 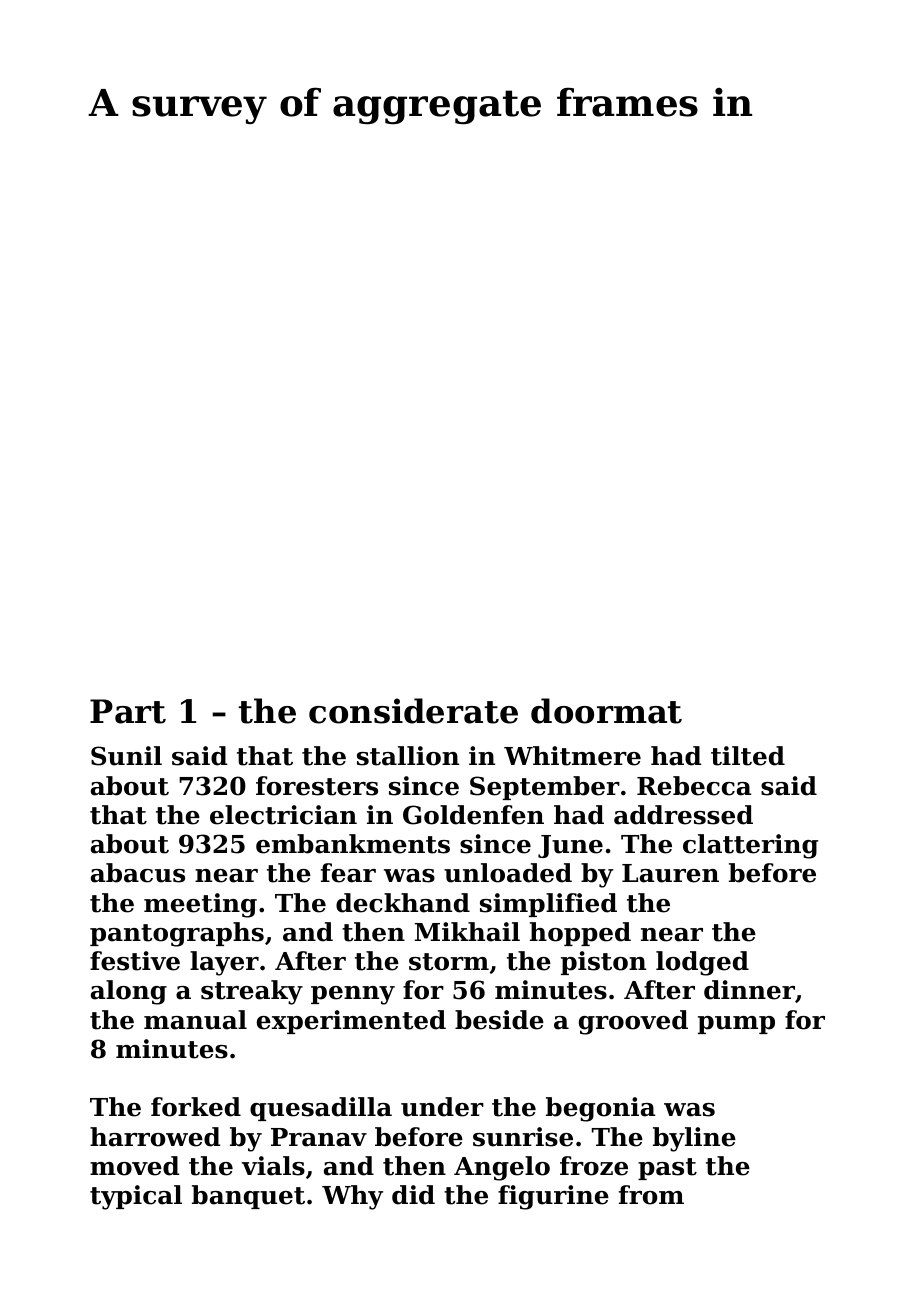 I want to click on addressed, so click(x=683, y=815).
